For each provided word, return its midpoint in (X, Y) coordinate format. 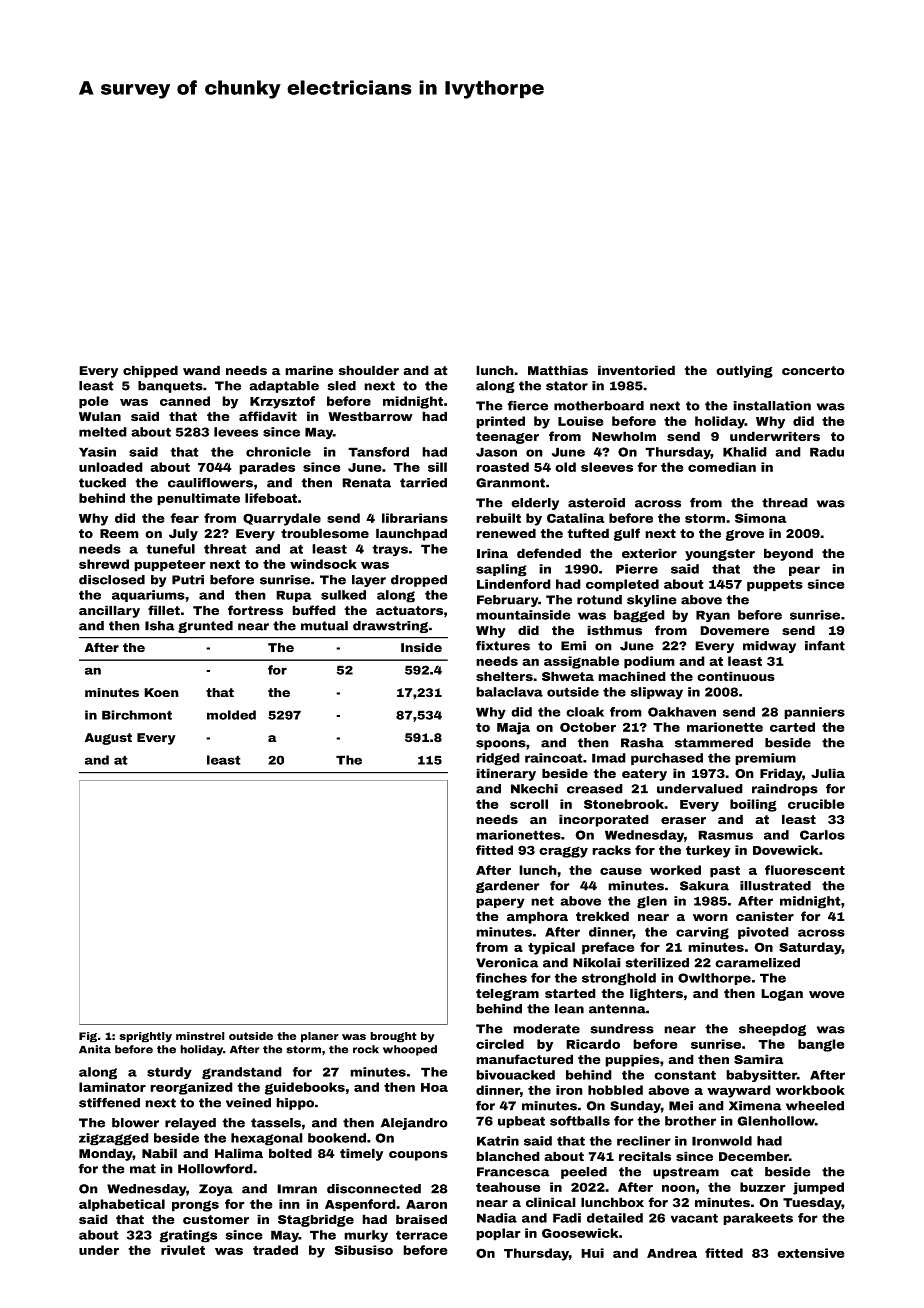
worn (710, 918)
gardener (508, 887)
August (108, 739)
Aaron (426, 1204)
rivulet (183, 1250)
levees (236, 432)
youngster (720, 555)
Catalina (575, 518)
